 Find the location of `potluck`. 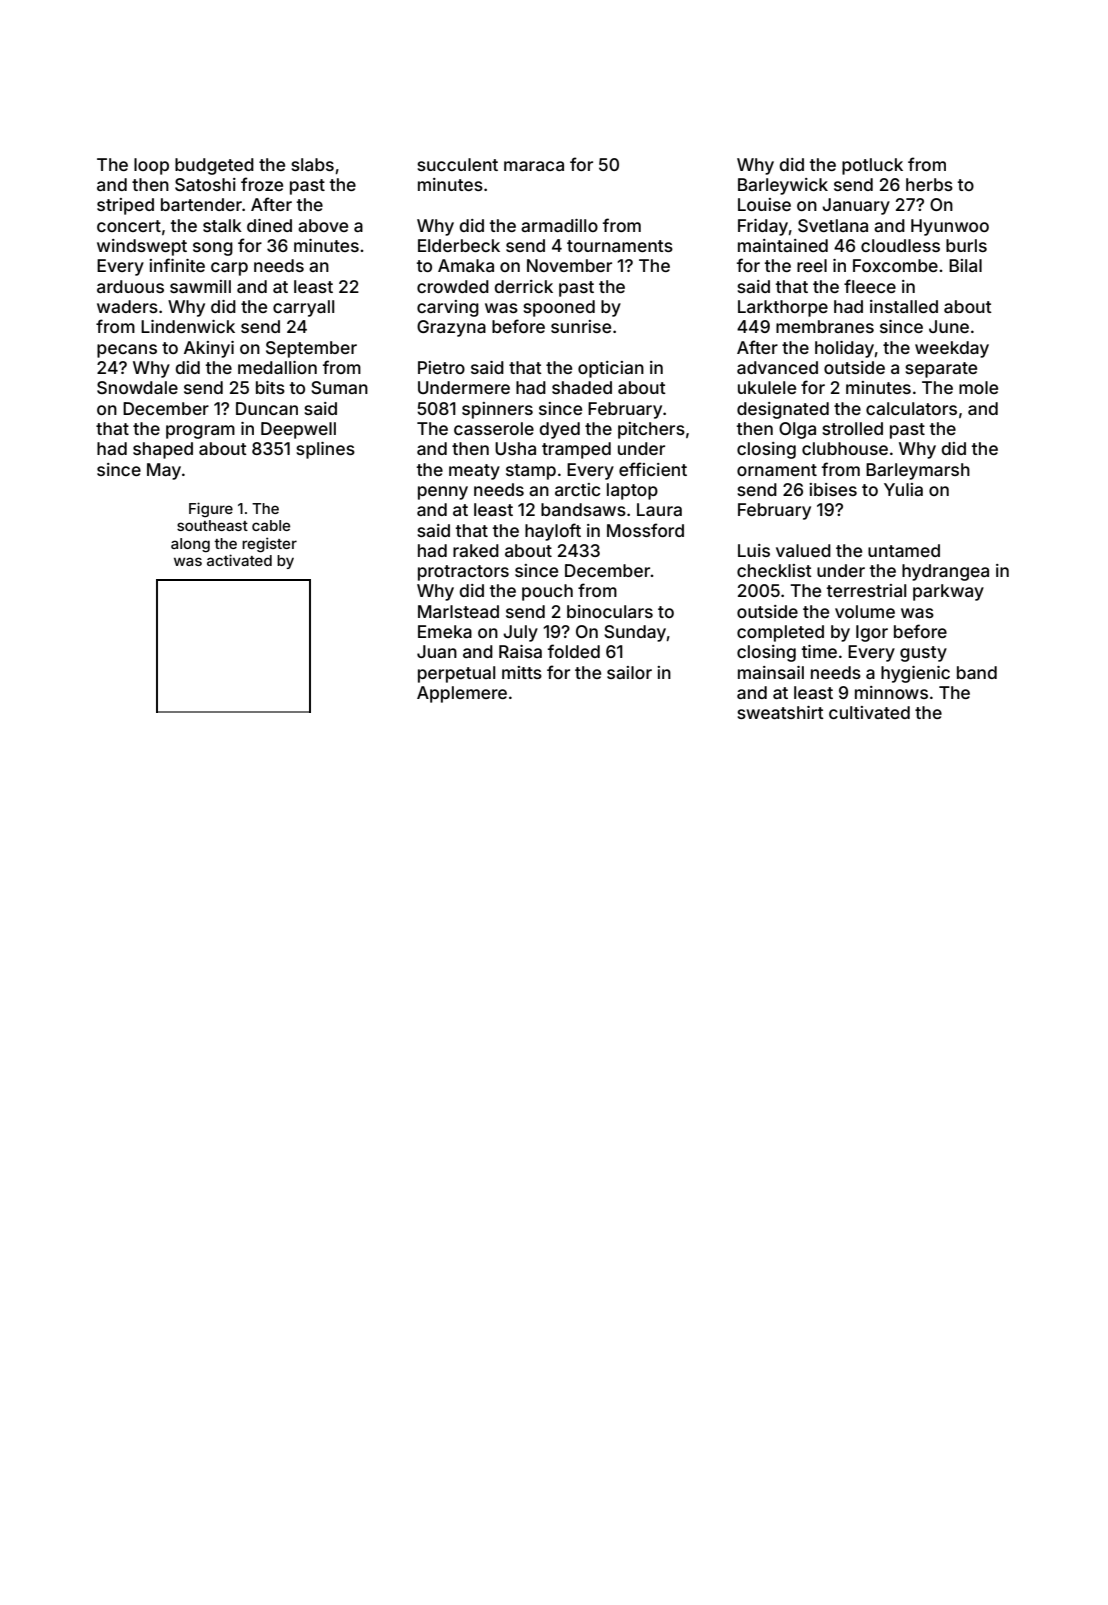

potluck is located at coordinates (872, 166).
